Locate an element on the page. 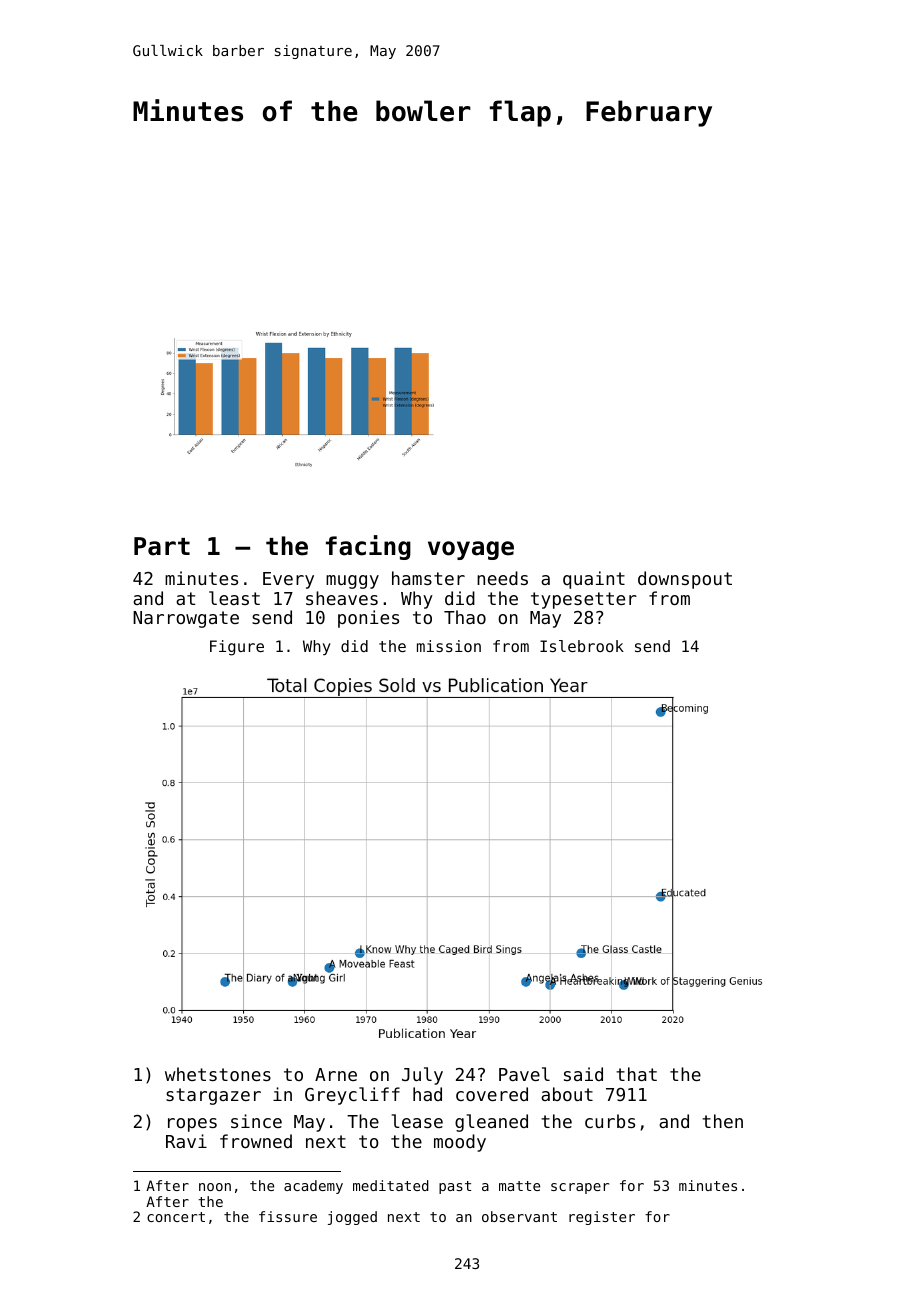 The height and width of the document is (1316, 908). downspout is located at coordinates (685, 580).
